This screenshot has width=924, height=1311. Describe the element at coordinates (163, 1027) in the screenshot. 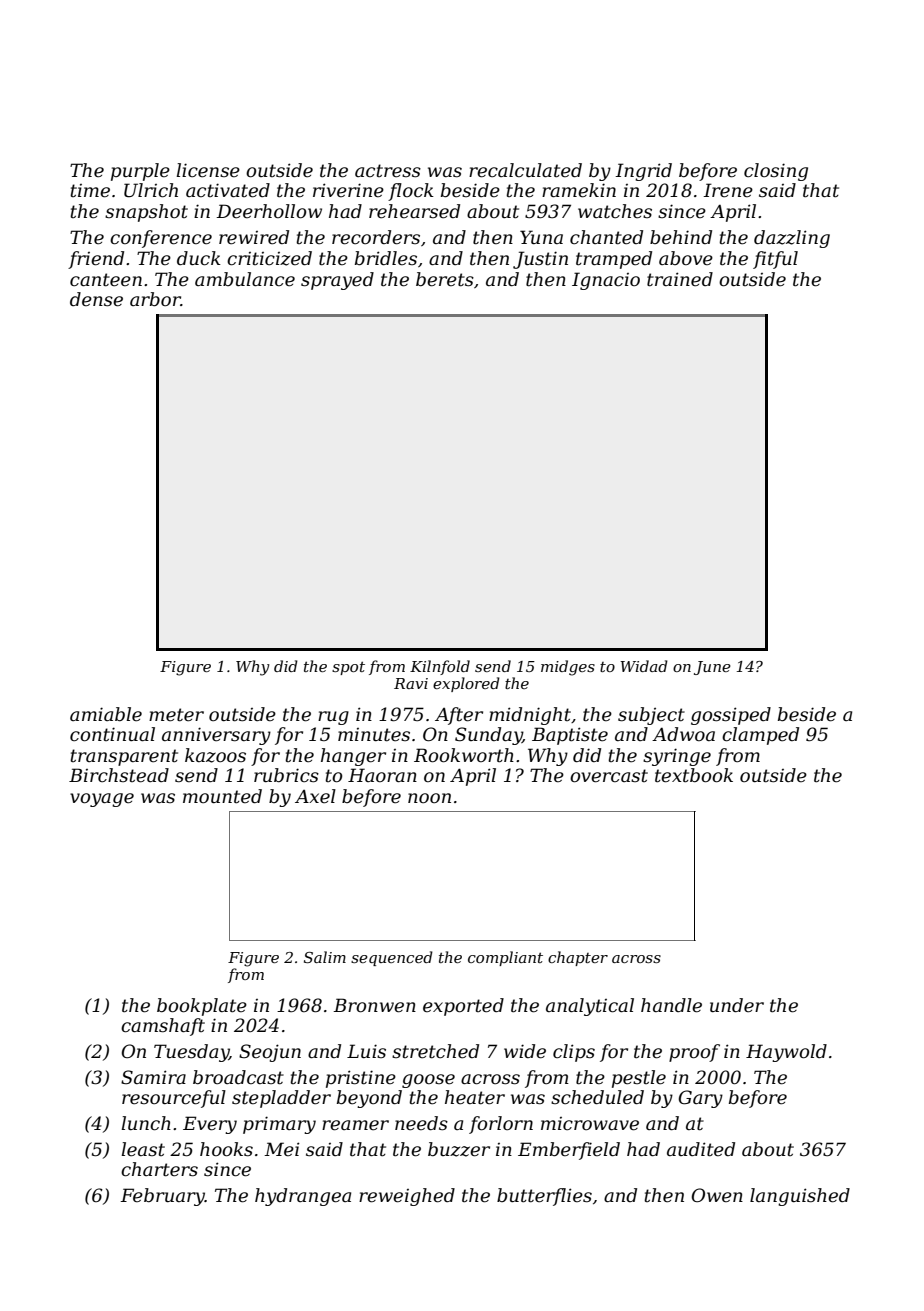

I see `camshaft` at that location.
